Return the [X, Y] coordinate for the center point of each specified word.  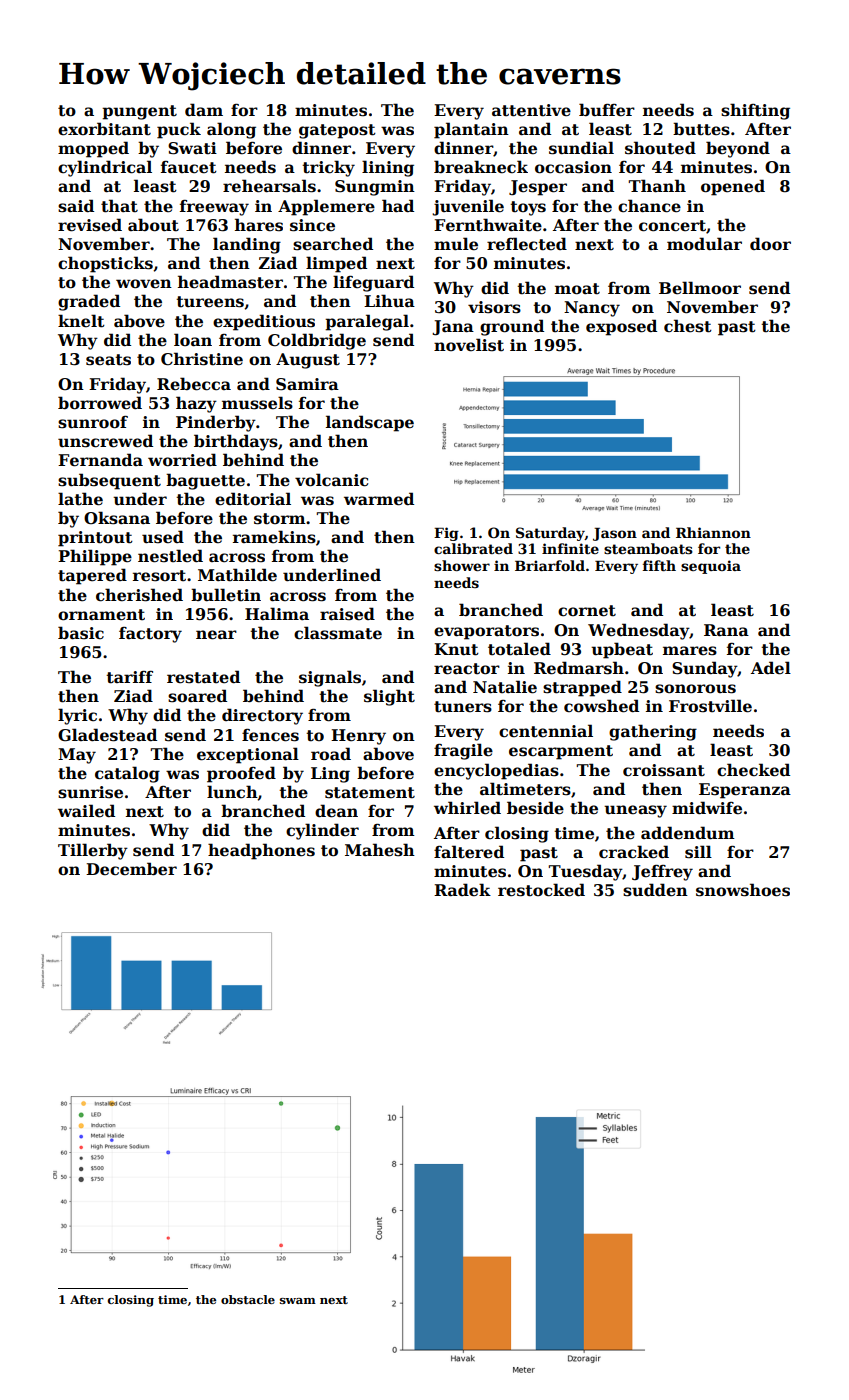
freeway [214, 208]
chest [688, 326]
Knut [456, 649]
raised [347, 614]
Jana [453, 328]
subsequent [109, 481]
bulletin [226, 595]
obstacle [248, 1299]
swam [298, 1301]
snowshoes [743, 890]
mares [690, 651]
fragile [463, 751]
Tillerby [93, 851]
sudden [655, 890]
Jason [615, 534]
